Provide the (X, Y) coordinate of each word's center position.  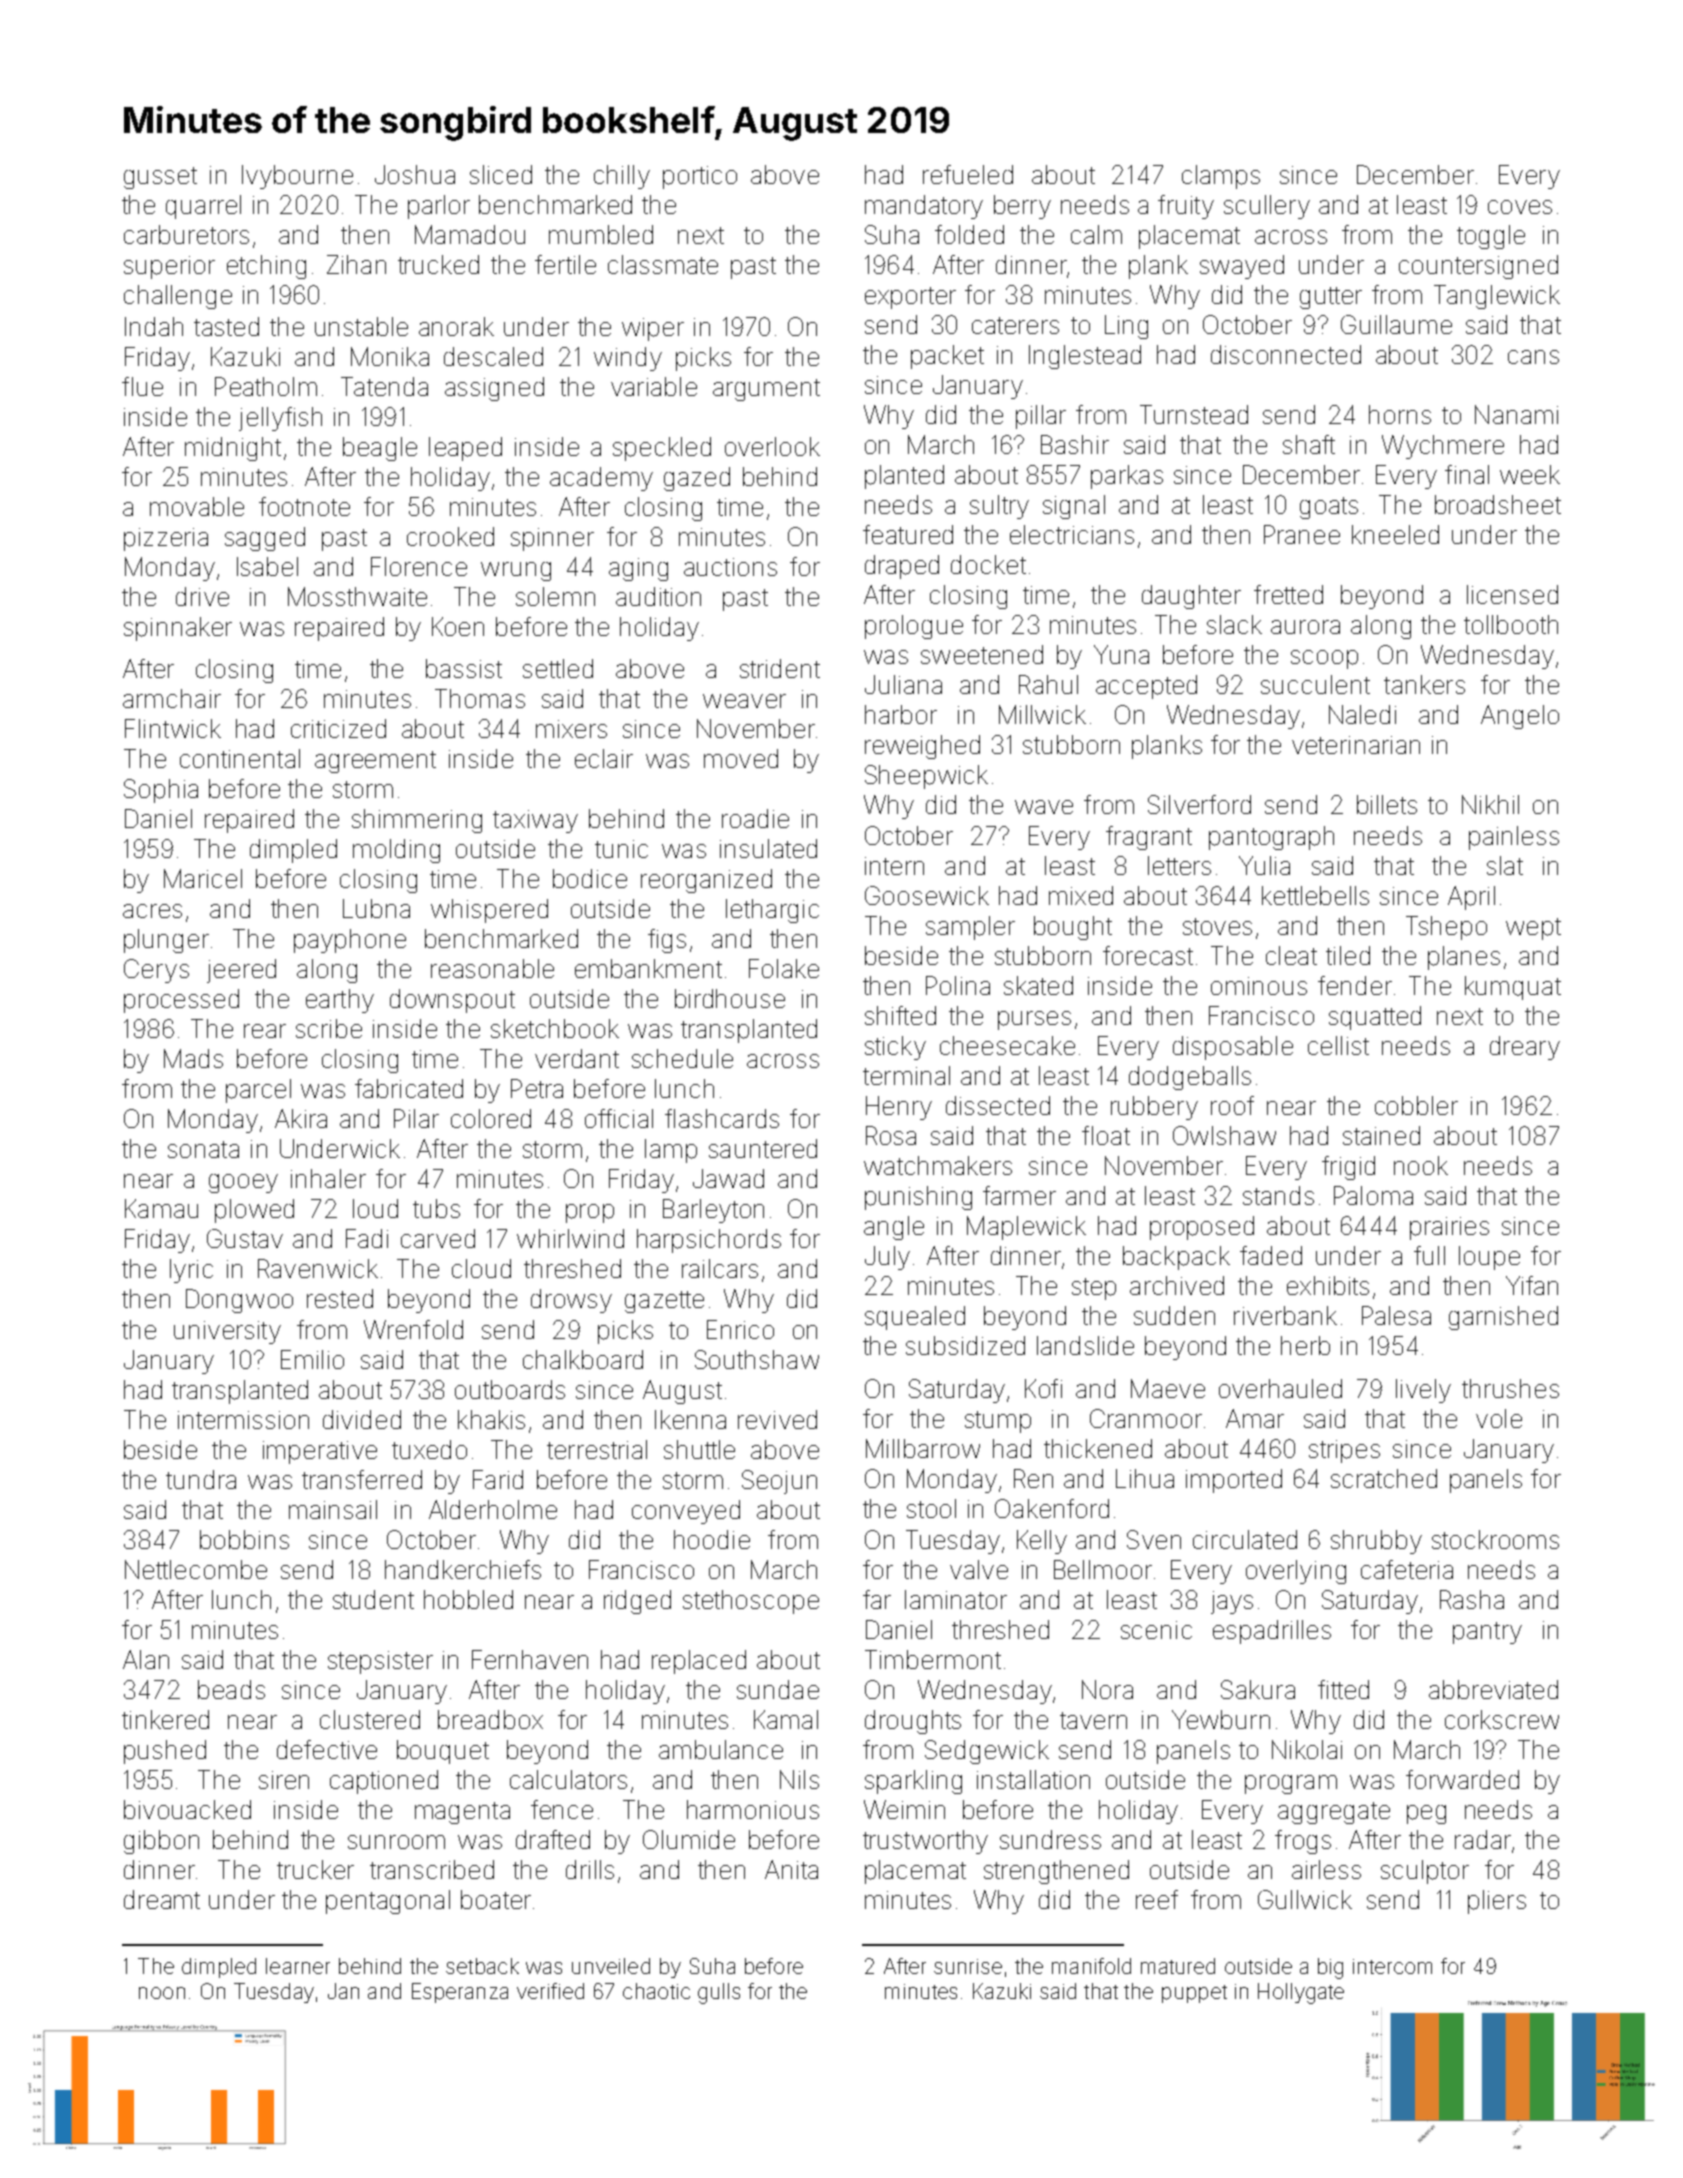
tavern (1093, 1720)
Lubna (376, 908)
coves (1520, 207)
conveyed (686, 1512)
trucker (315, 1869)
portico (700, 177)
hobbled (468, 1599)
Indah (154, 326)
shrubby (1376, 1542)
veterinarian (1356, 745)
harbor (901, 714)
